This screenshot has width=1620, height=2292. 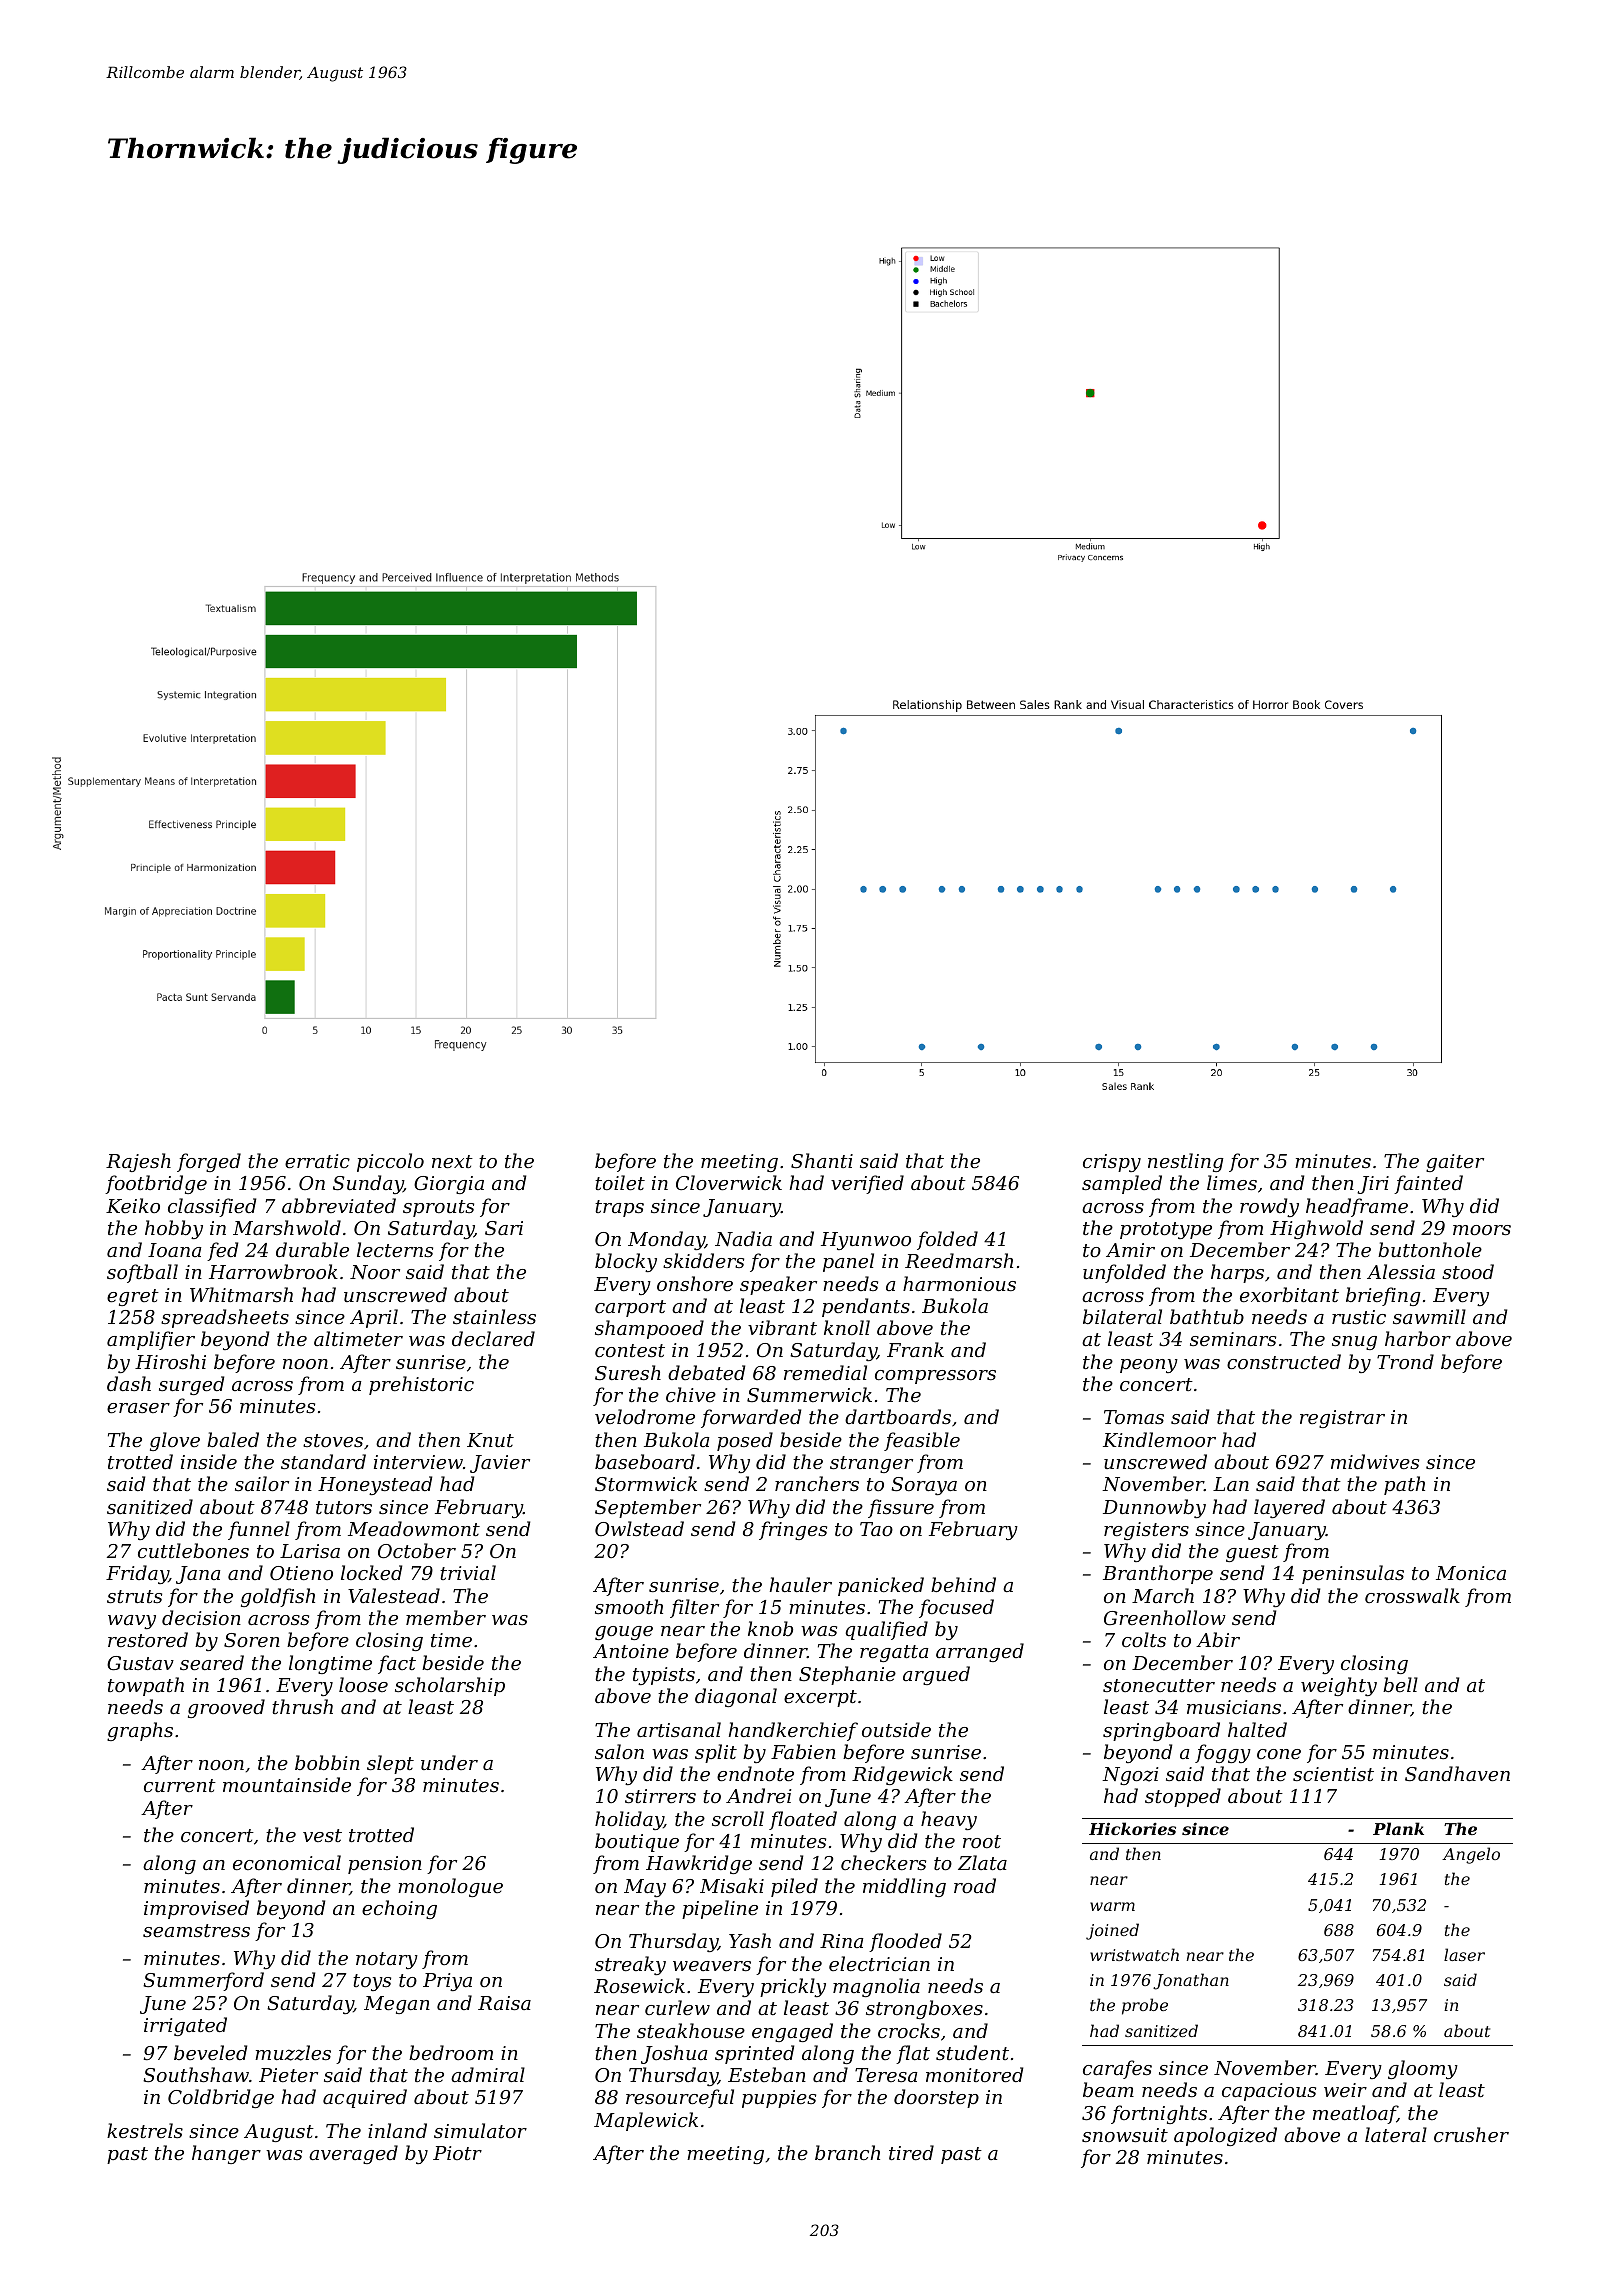 What do you see at coordinates (624, 1633) in the screenshot?
I see `gouge` at bounding box center [624, 1633].
